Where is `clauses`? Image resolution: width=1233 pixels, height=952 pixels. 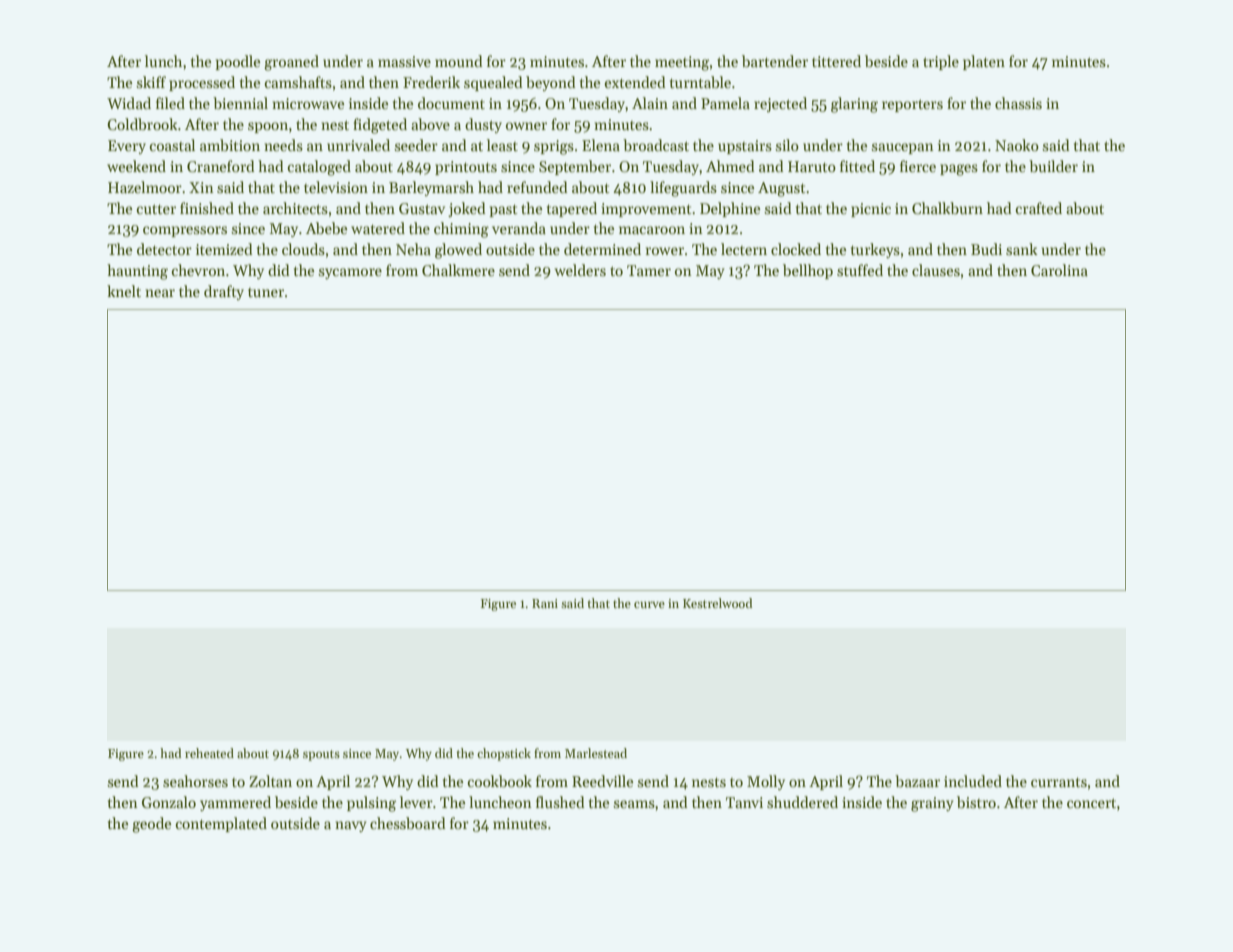 clauses is located at coordinates (936, 270).
